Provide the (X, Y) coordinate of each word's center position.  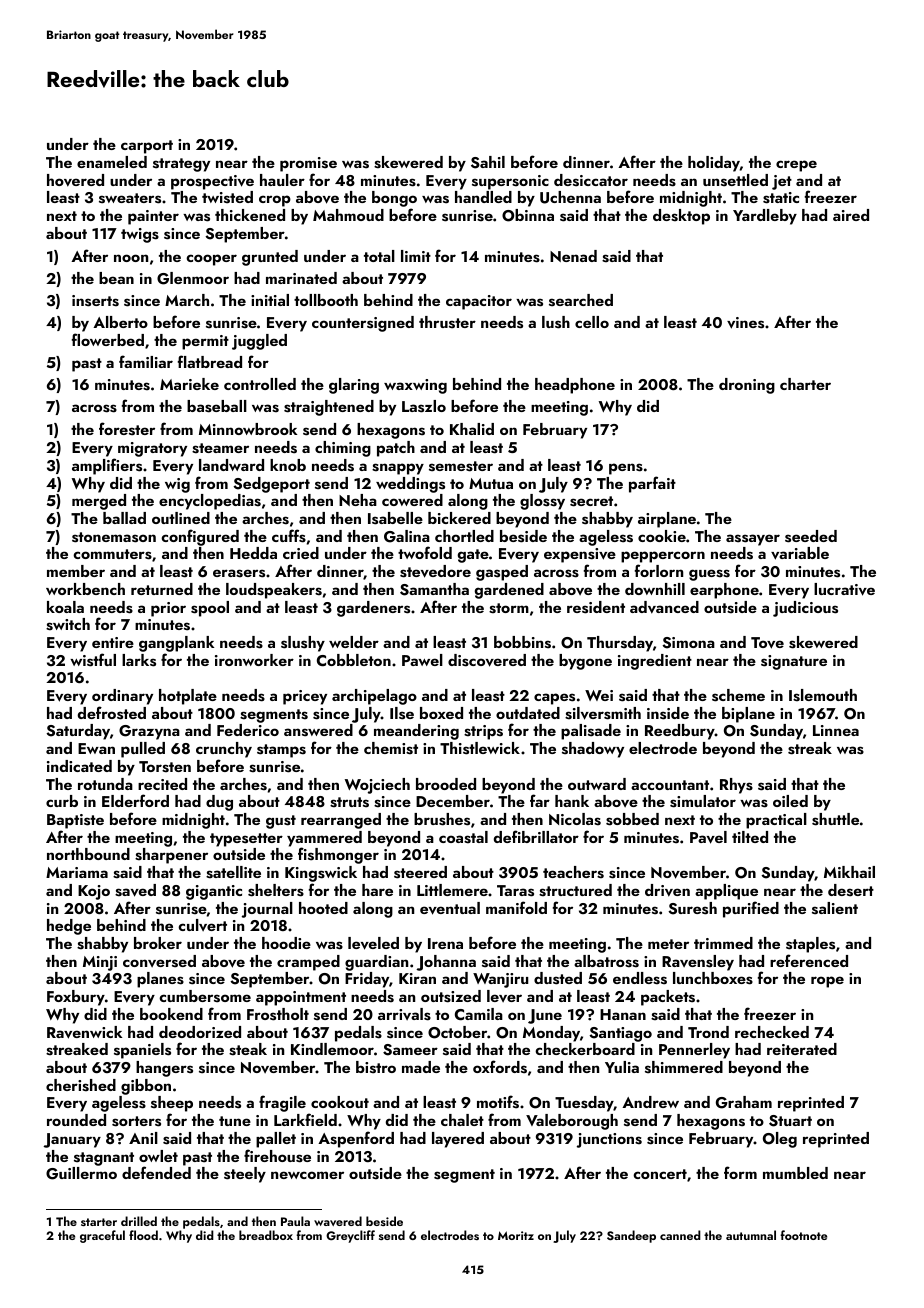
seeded (811, 536)
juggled (259, 342)
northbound (88, 854)
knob (288, 465)
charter (805, 384)
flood (143, 1235)
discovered (487, 660)
